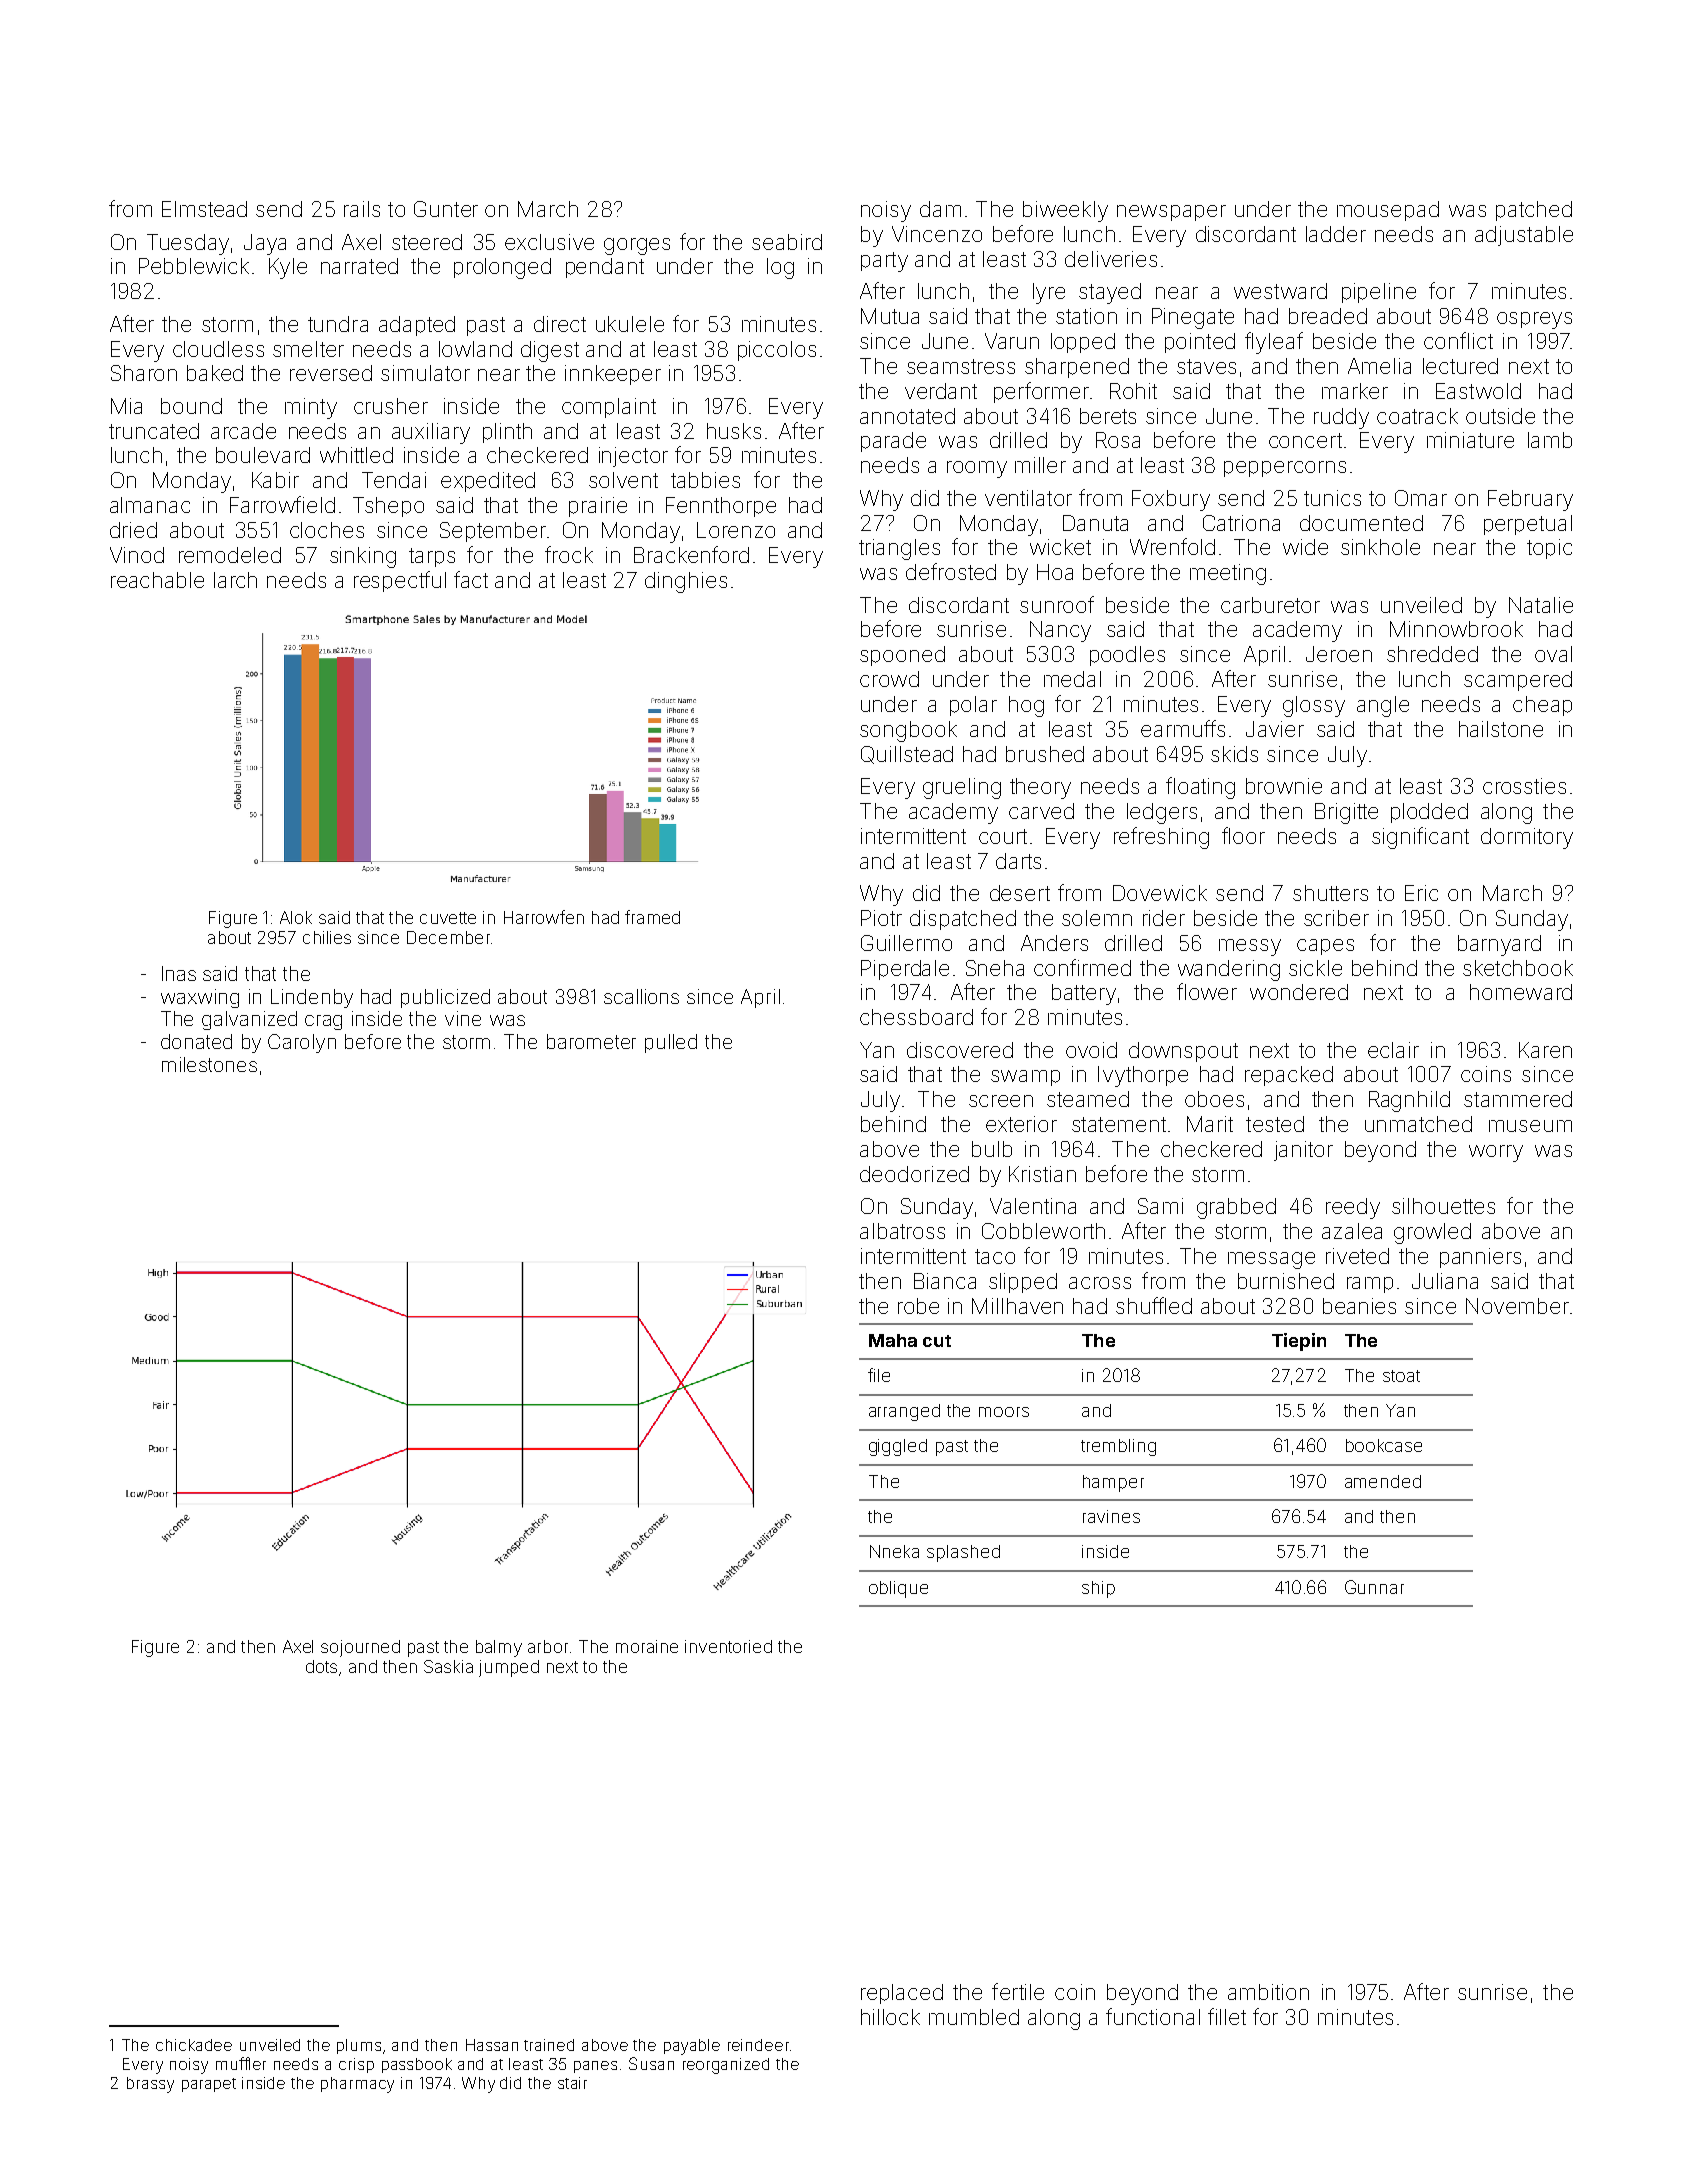 Image resolution: width=1683 pixels, height=2178 pixels. I want to click on newspaper, so click(1171, 213).
